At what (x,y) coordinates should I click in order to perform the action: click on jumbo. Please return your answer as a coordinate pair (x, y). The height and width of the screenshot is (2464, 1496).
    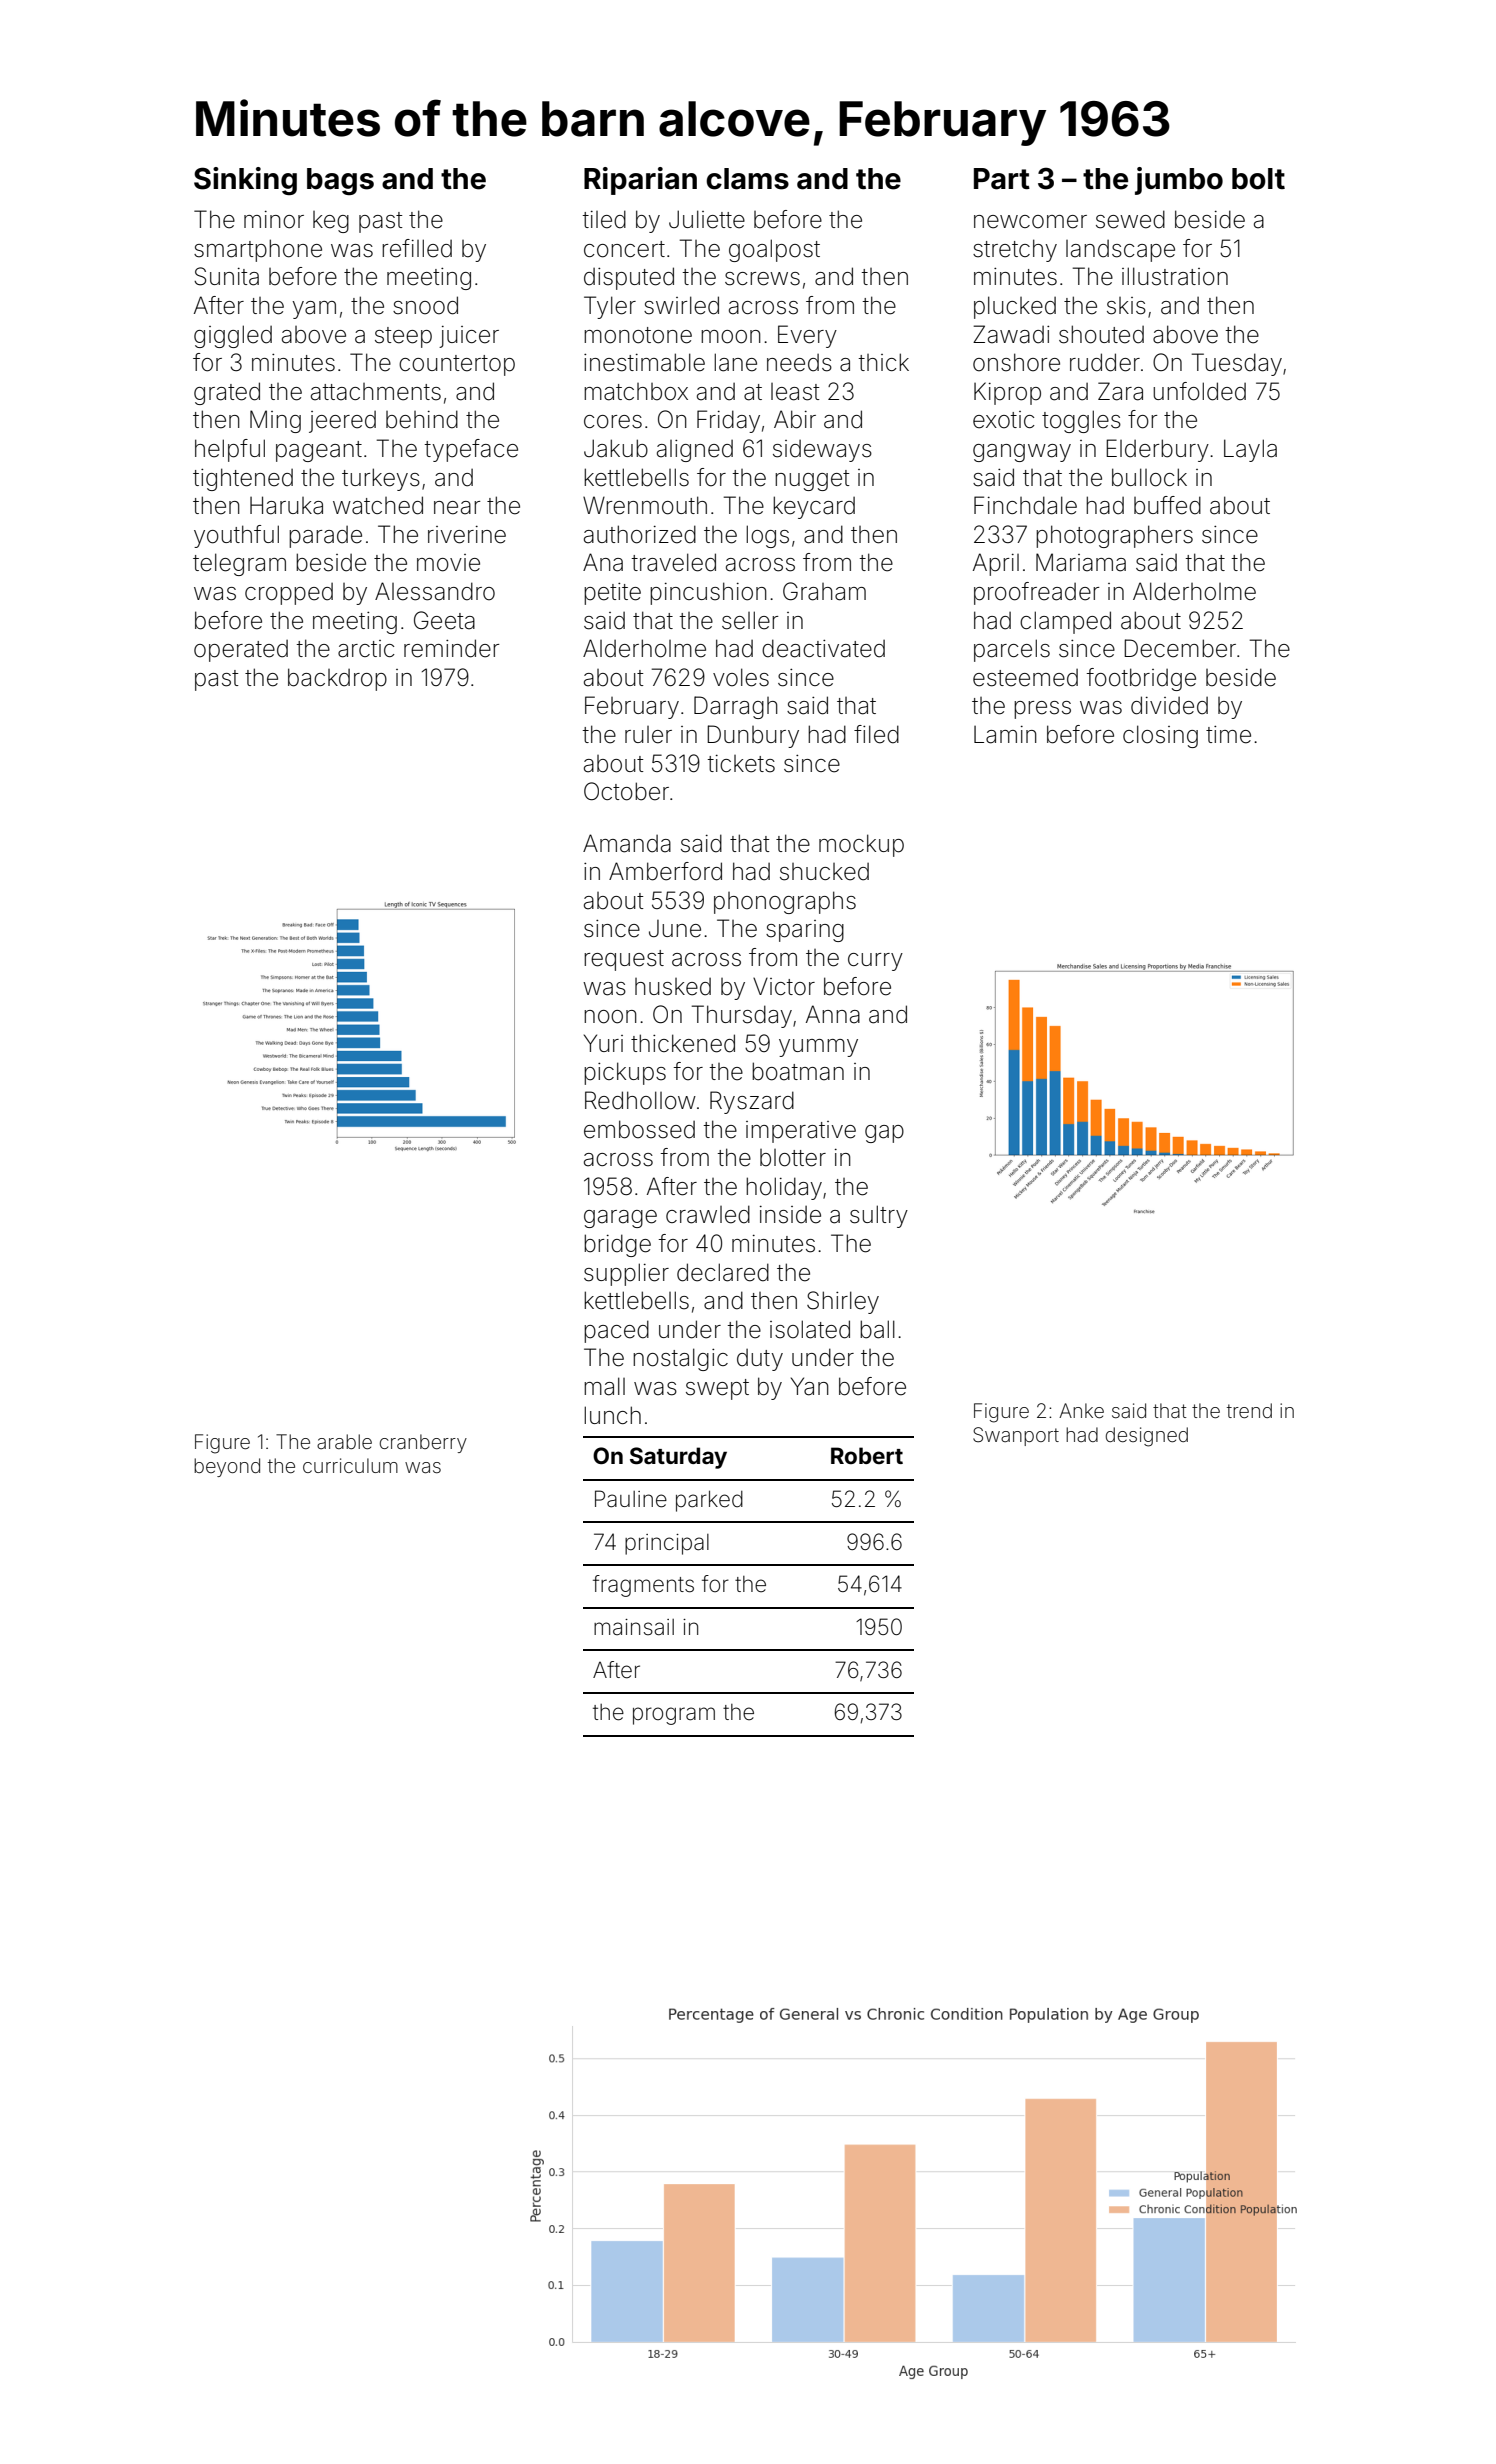
    Looking at the image, I should click on (1179, 181).
